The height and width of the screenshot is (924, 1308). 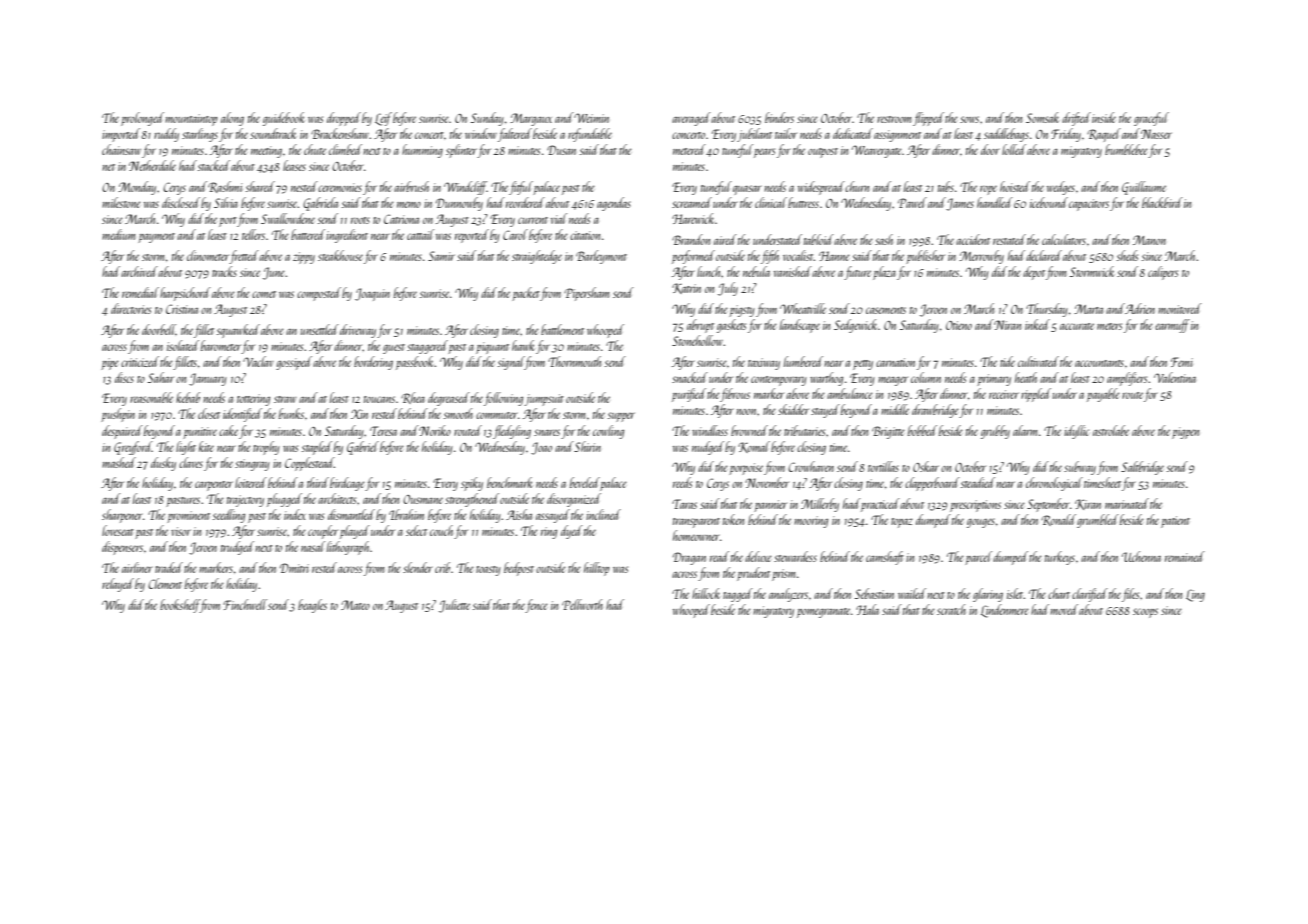 What do you see at coordinates (308, 234) in the screenshot?
I see `battered` at bounding box center [308, 234].
